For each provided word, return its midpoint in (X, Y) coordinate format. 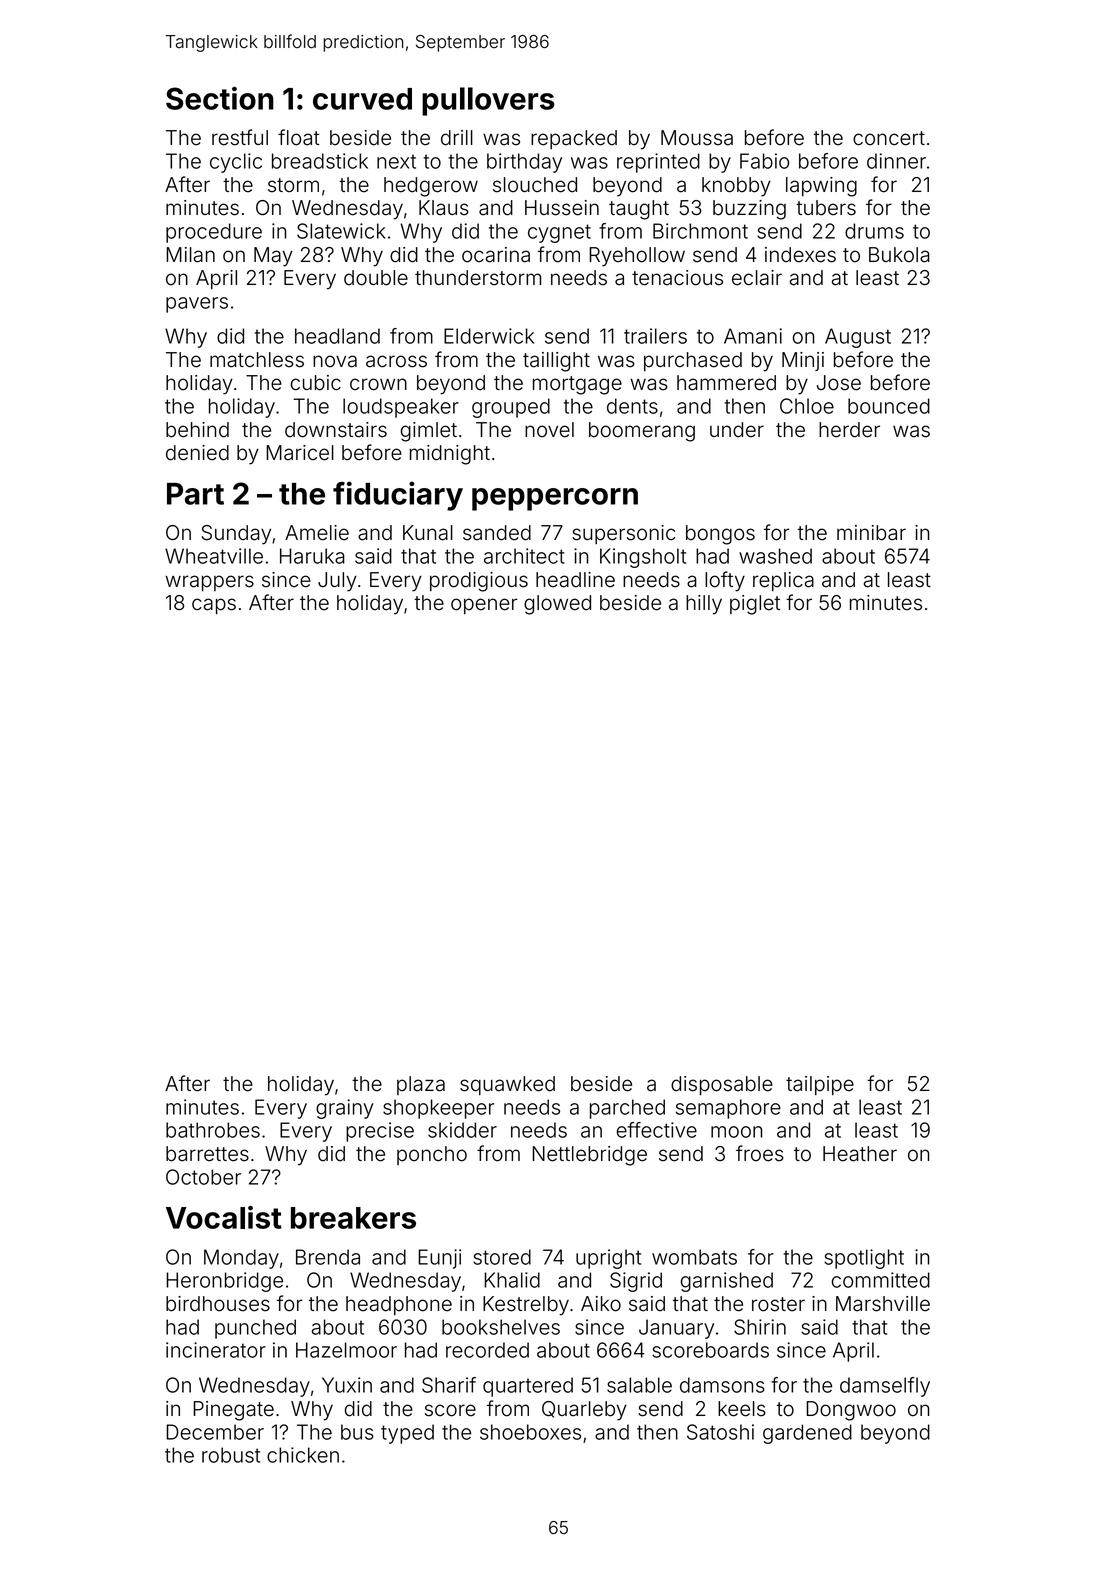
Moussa (697, 138)
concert (889, 138)
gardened (807, 1434)
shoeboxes (530, 1432)
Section (220, 98)
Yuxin (347, 1385)
